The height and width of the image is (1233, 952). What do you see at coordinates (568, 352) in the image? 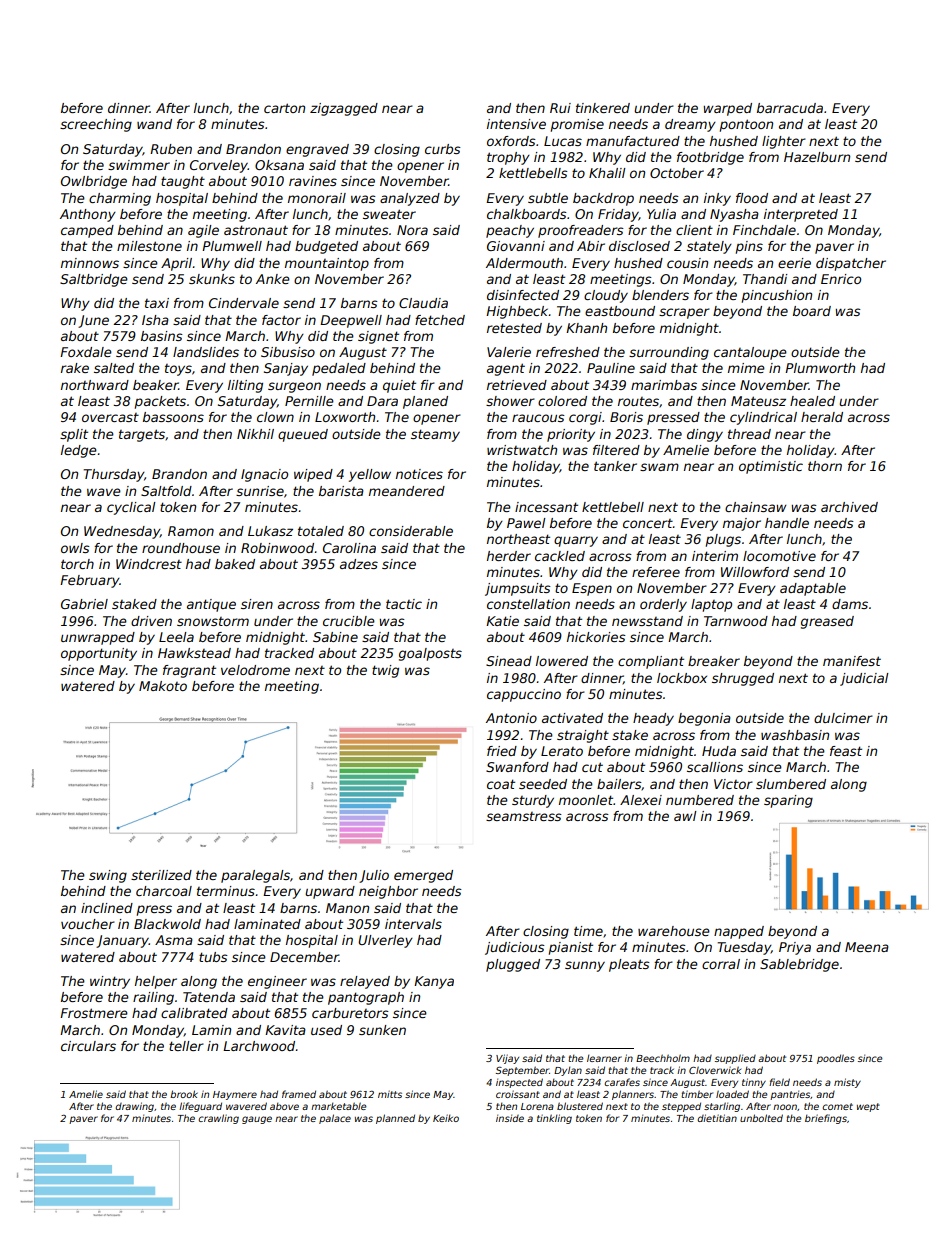
I see `refreshed` at bounding box center [568, 352].
